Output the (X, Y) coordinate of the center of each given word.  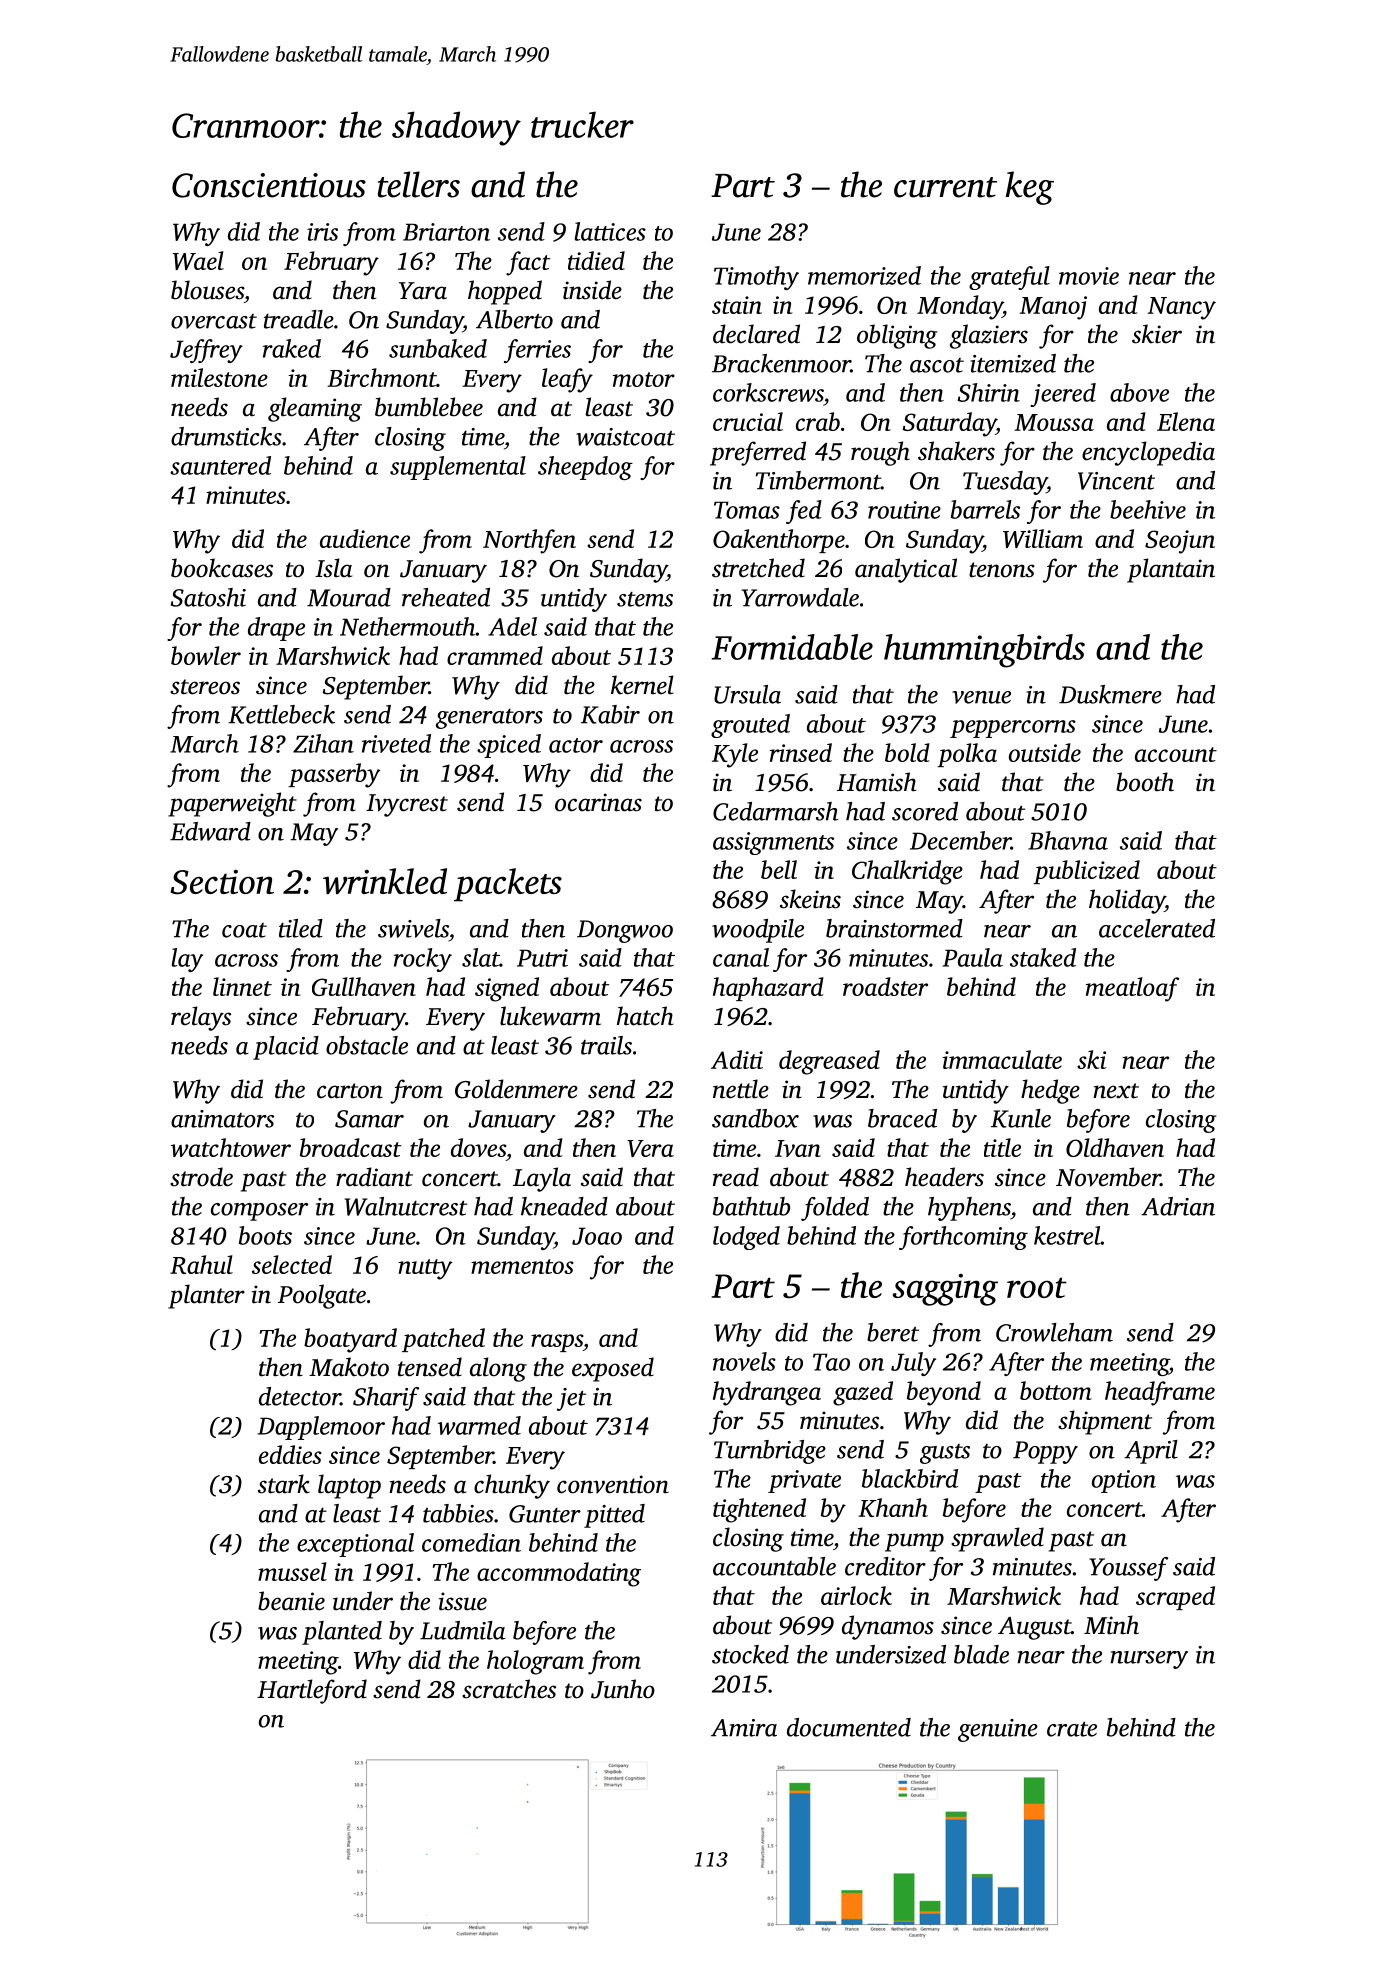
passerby (334, 775)
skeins (810, 899)
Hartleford (312, 1691)
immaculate (1002, 1059)
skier (1157, 334)
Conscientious (269, 185)
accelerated (1157, 928)
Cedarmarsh (775, 811)
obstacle (367, 1045)
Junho (623, 1689)
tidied (596, 260)
